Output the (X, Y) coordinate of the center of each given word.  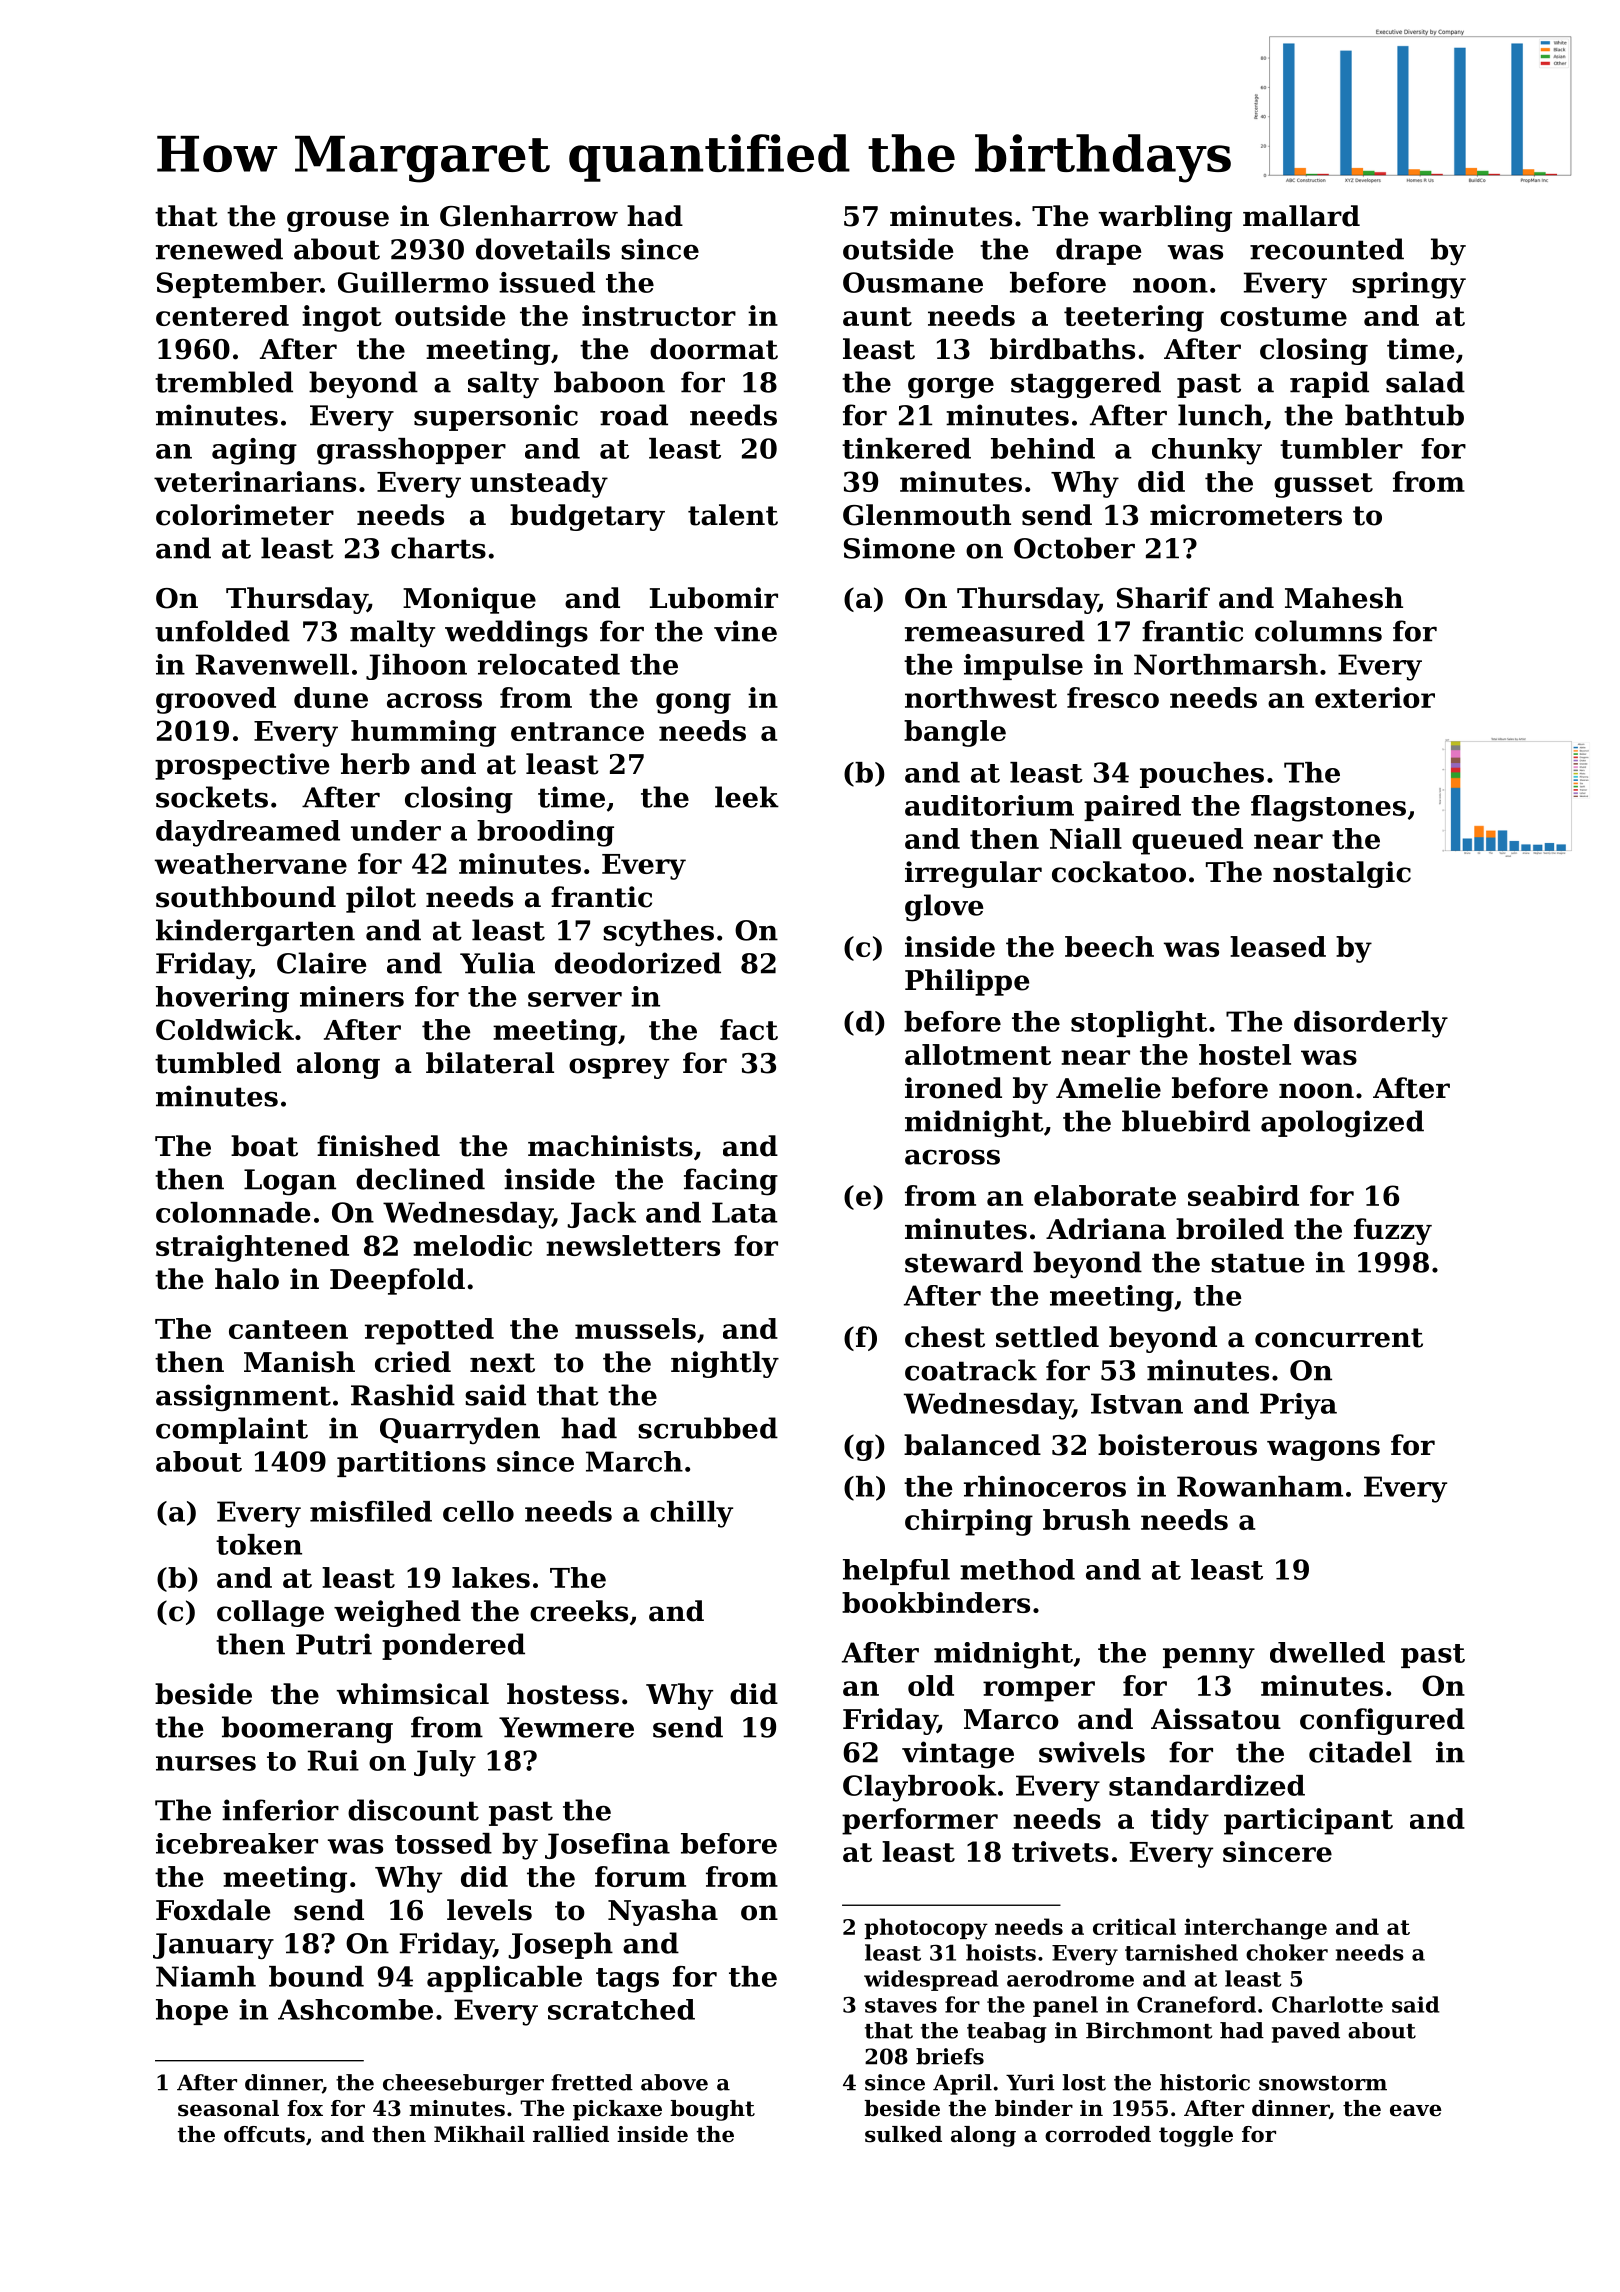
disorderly (1371, 1024)
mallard (1301, 216)
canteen (288, 1329)
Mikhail (479, 2134)
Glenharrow (529, 216)
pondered (453, 1646)
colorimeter (245, 515)
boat (264, 1146)
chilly (691, 1514)
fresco (1113, 697)
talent (733, 515)
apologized (1342, 1124)
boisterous (1177, 1445)
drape (1098, 251)
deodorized (638, 963)
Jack (601, 1215)
